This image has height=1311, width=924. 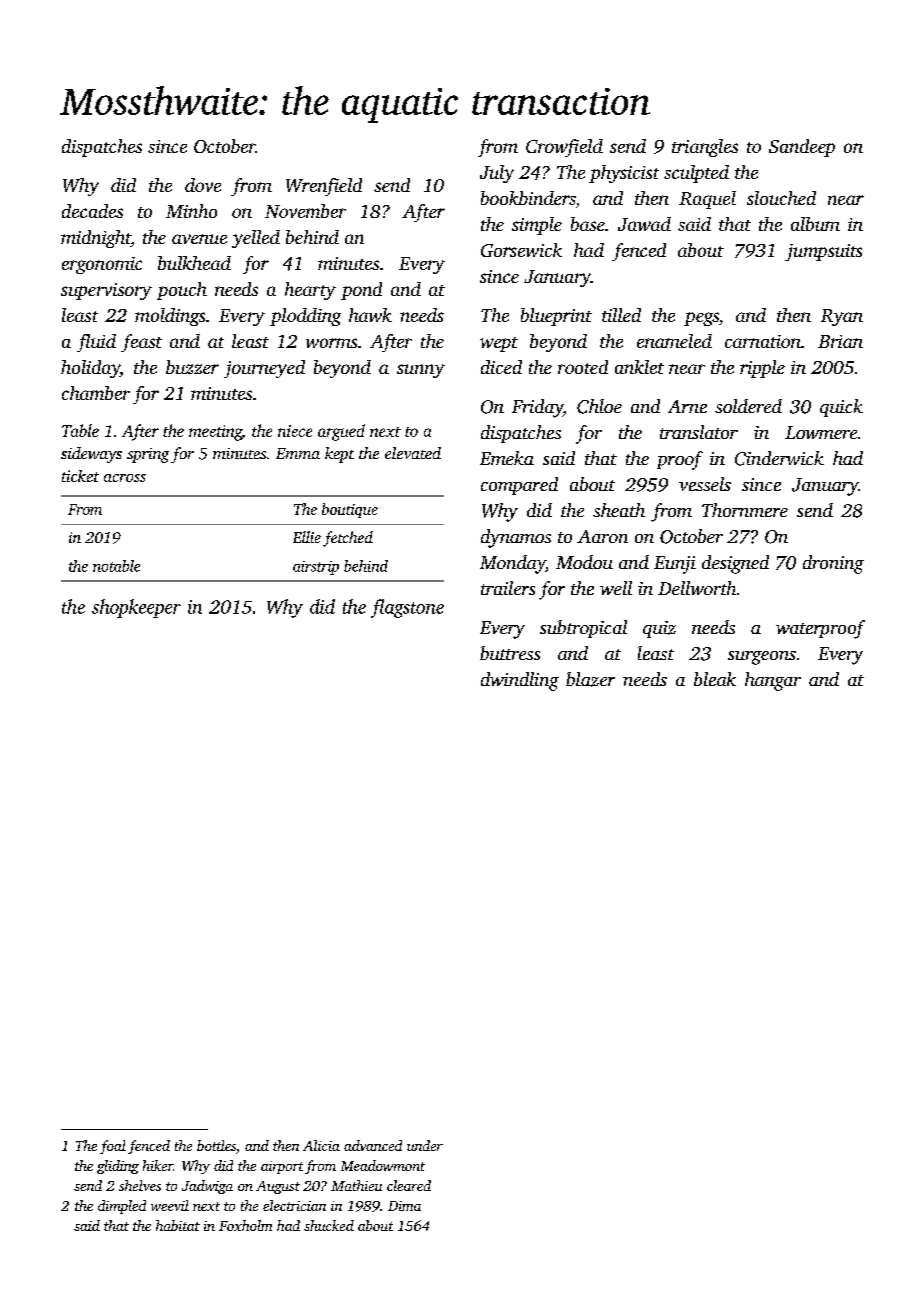 What do you see at coordinates (324, 187) in the image?
I see `Wrenfield` at bounding box center [324, 187].
